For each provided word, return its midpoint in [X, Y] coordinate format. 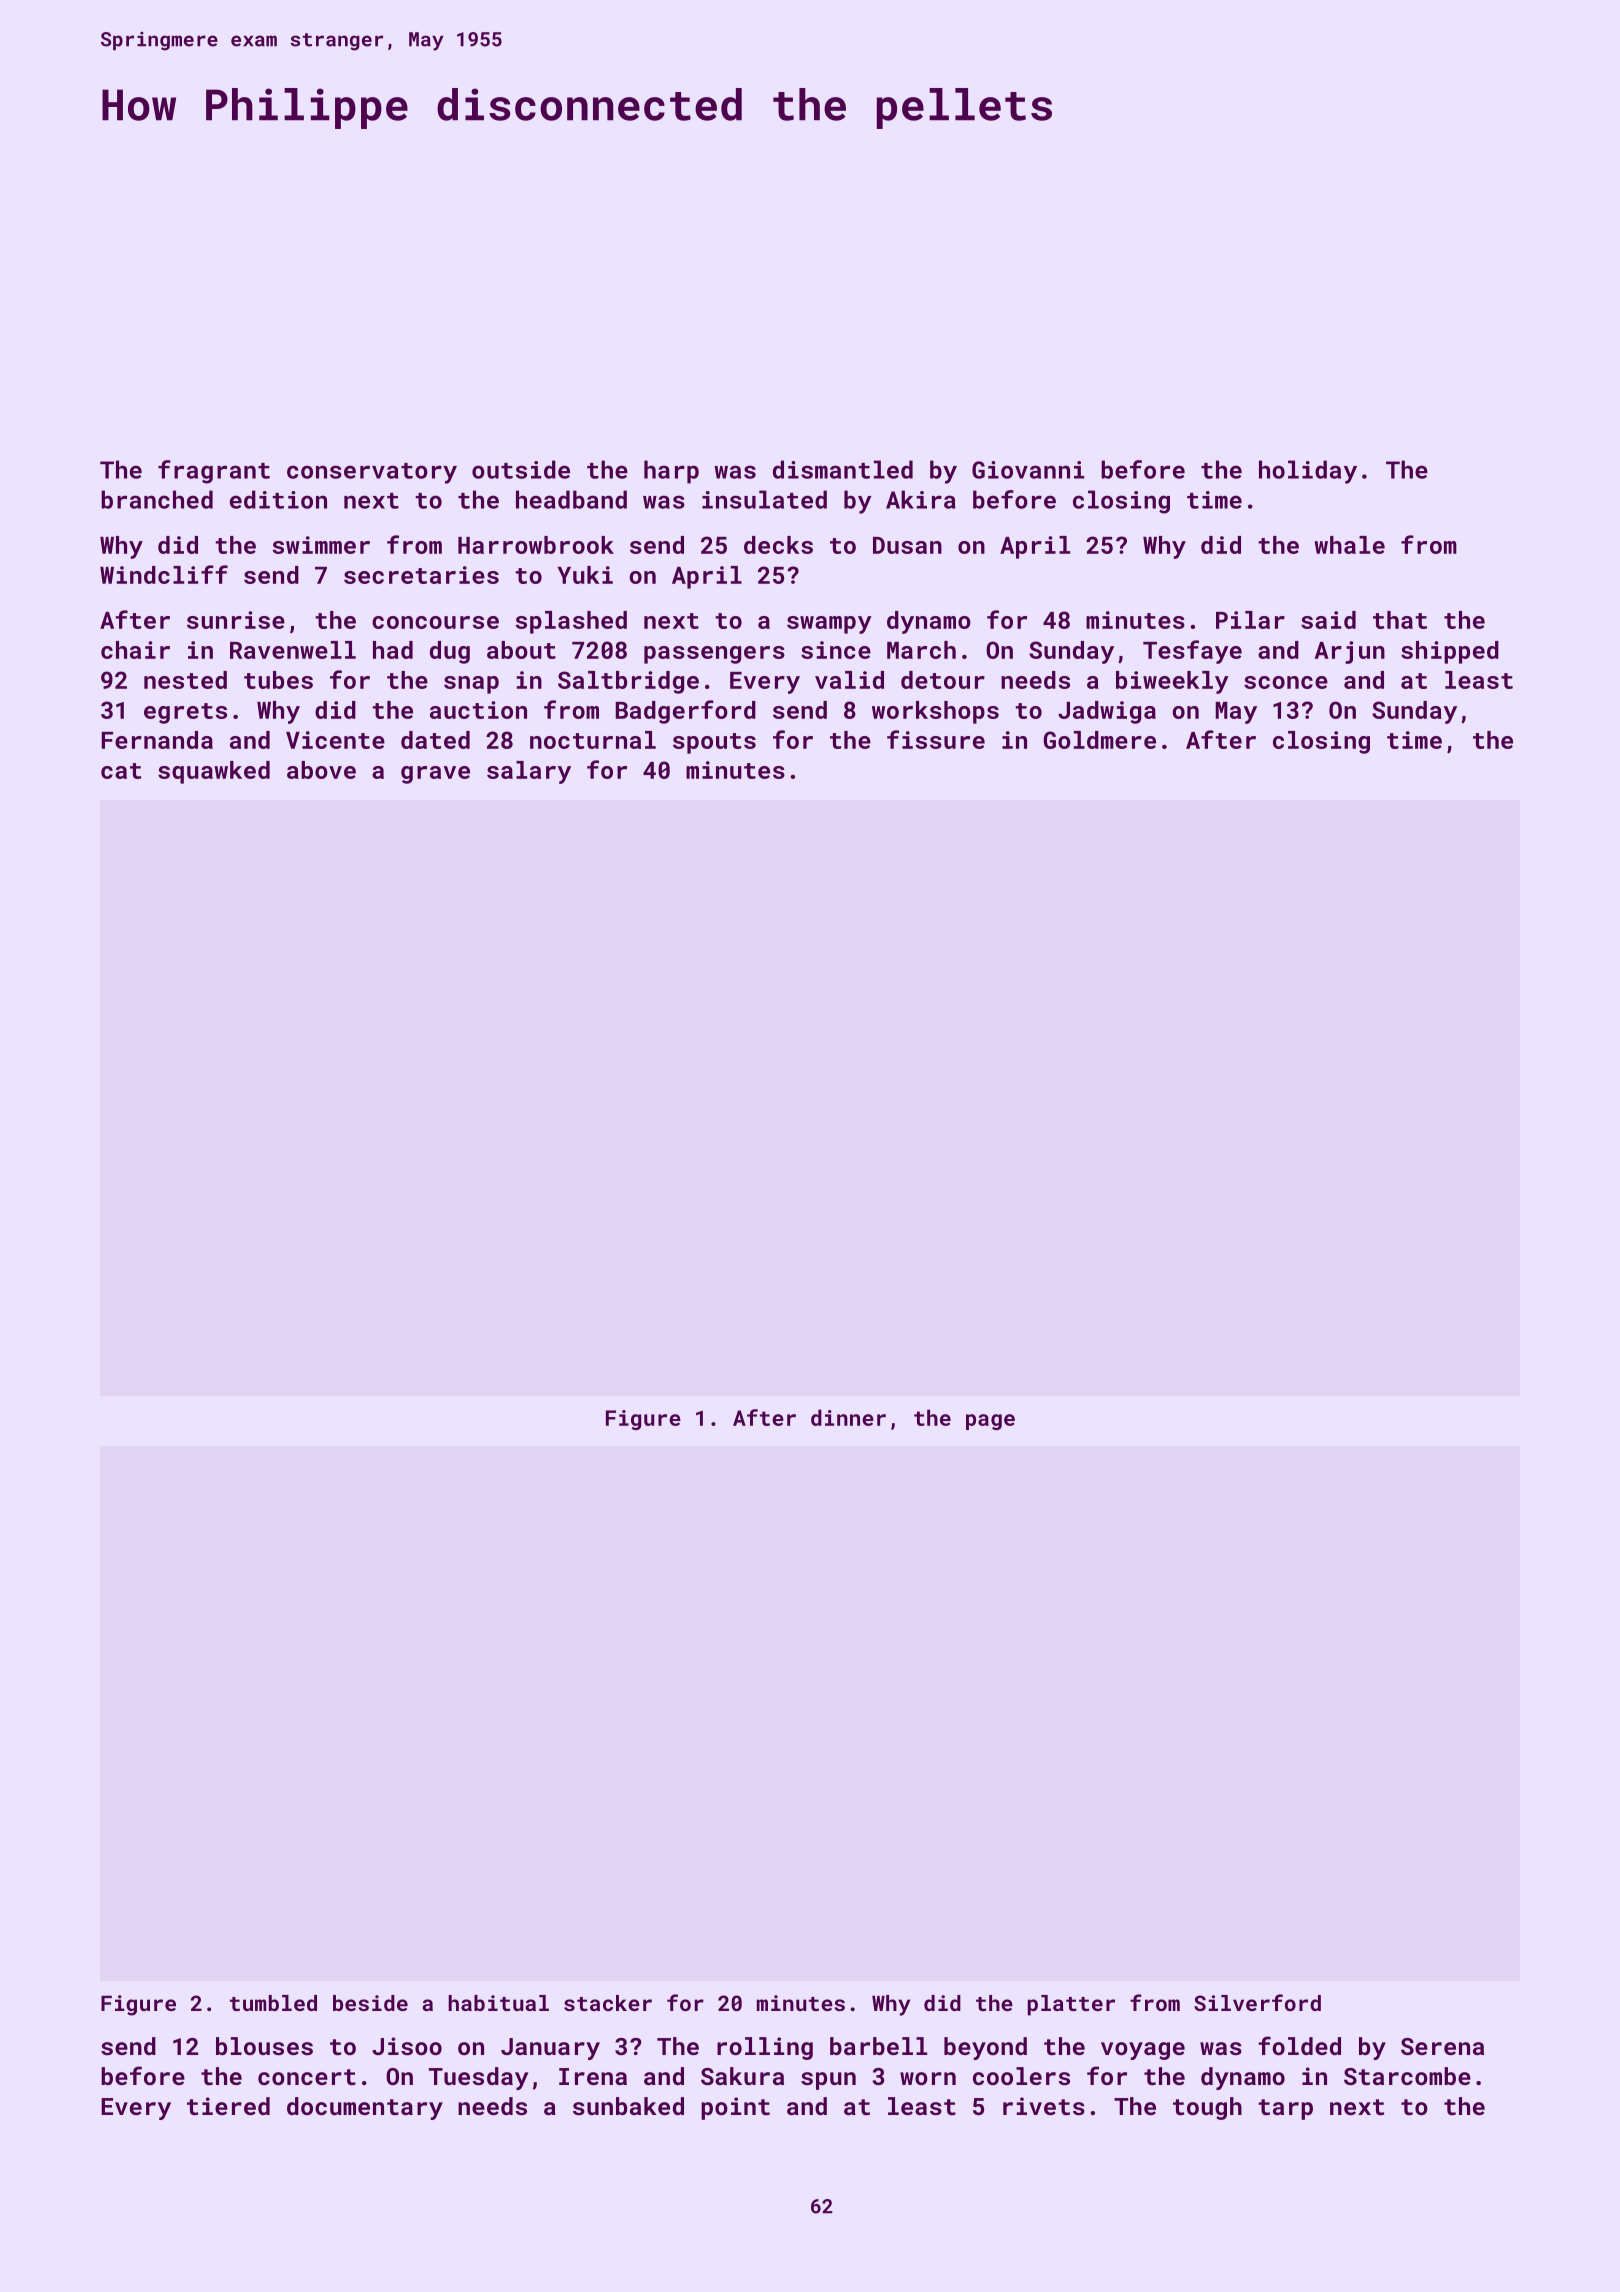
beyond [985, 2048]
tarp [1285, 2109]
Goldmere [1100, 740]
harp [671, 472]
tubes [278, 680]
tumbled [273, 2003]
